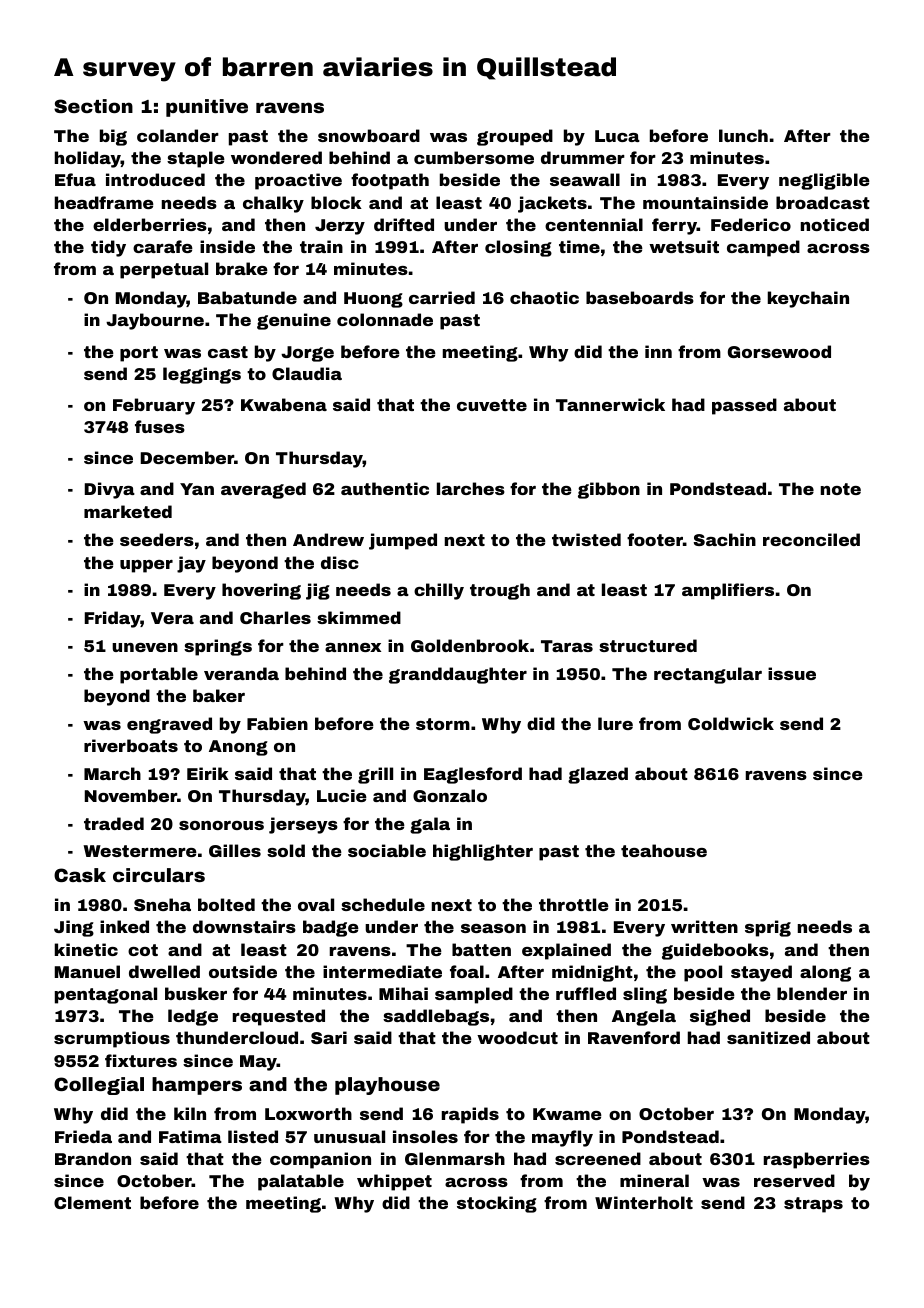 This image has height=1308, width=924. I want to click on Fatima, so click(190, 1136).
